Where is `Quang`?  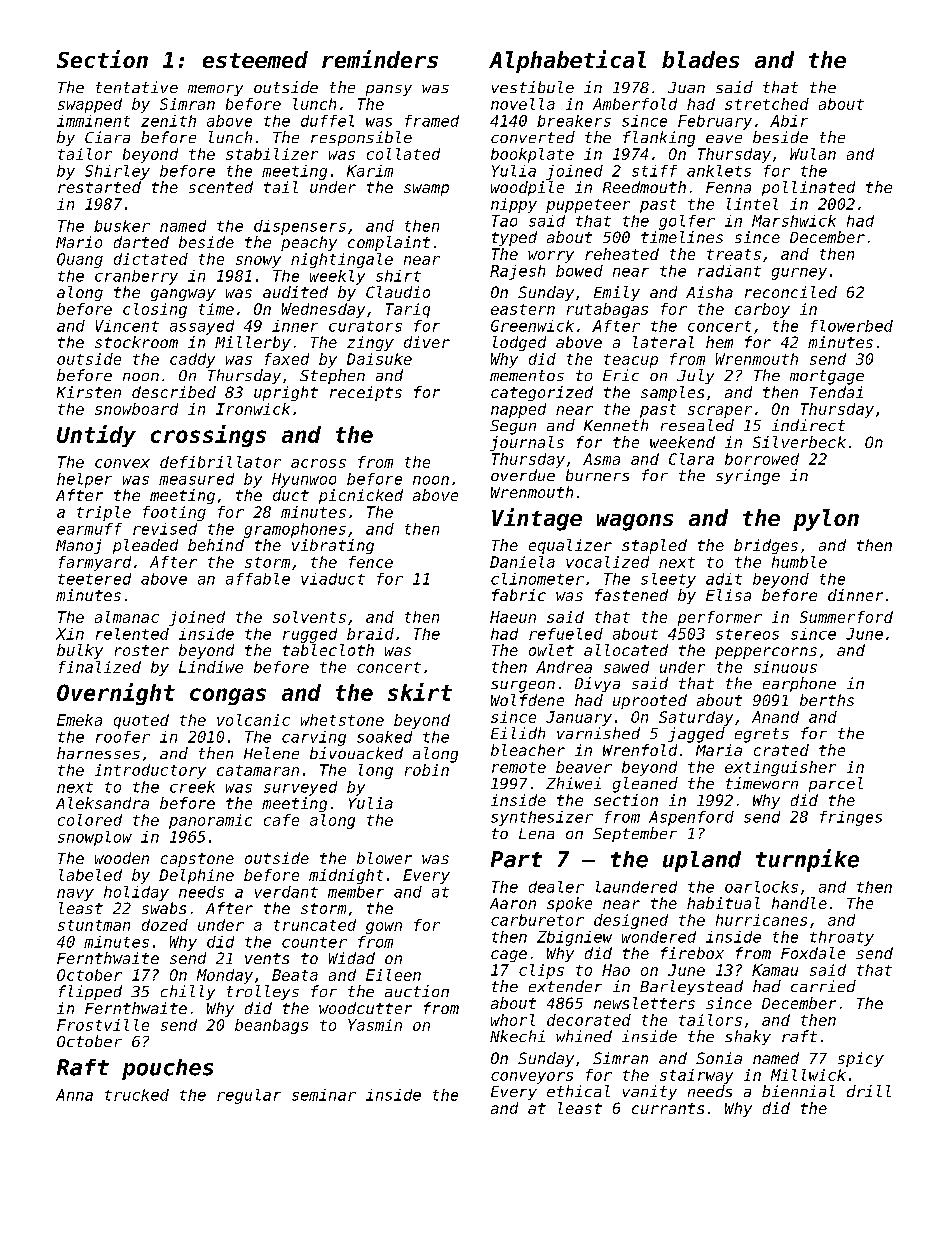
Quang is located at coordinates (80, 260).
